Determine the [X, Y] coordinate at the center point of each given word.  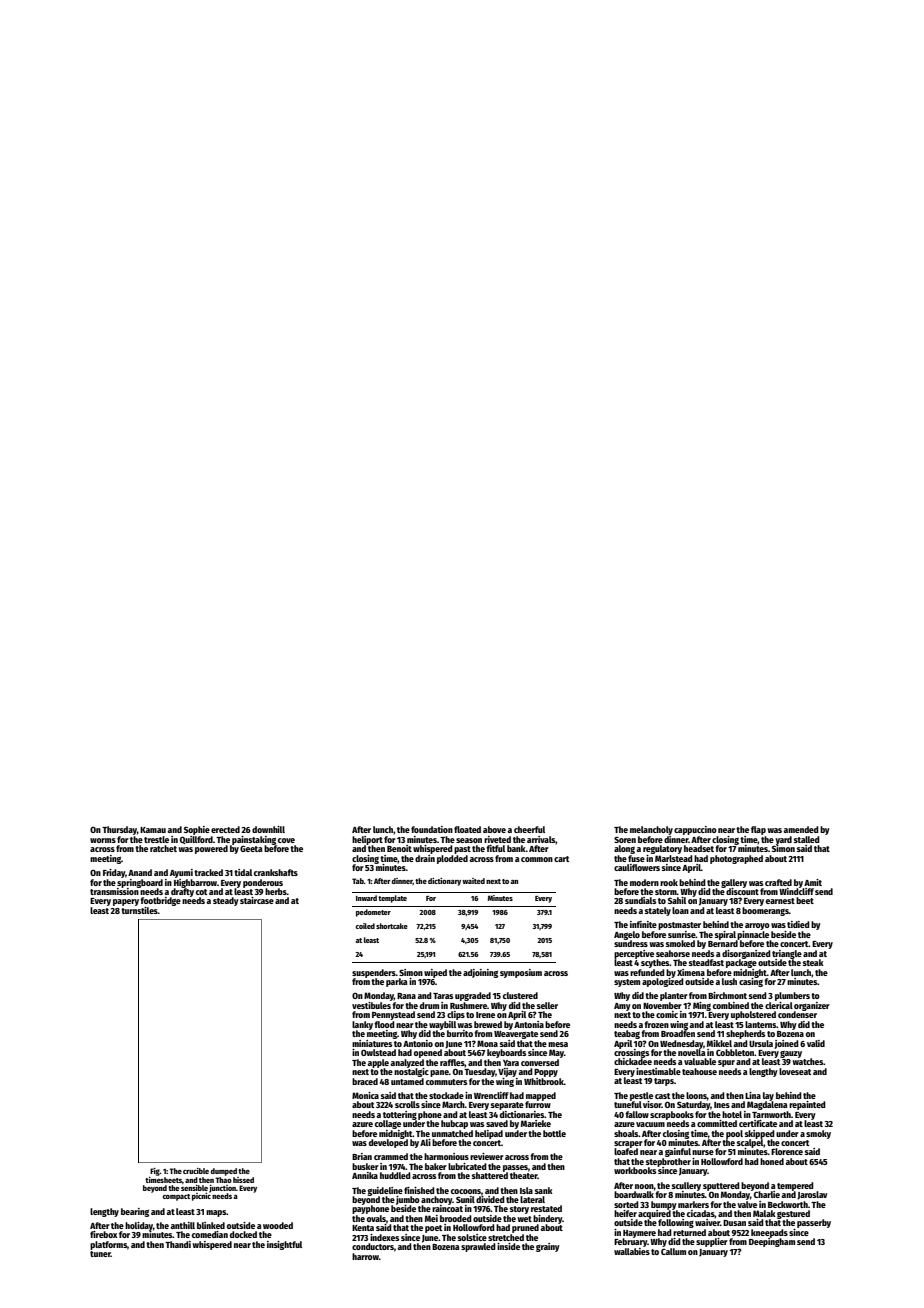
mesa [558, 1044]
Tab [358, 881]
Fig [155, 1172]
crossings [631, 1053]
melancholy [651, 830]
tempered [795, 1186]
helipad [489, 1134]
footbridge [160, 901]
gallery [734, 883]
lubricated [467, 1166]
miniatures [372, 1043]
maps [216, 1213]
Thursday [119, 830]
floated [467, 829]
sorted [626, 1204]
